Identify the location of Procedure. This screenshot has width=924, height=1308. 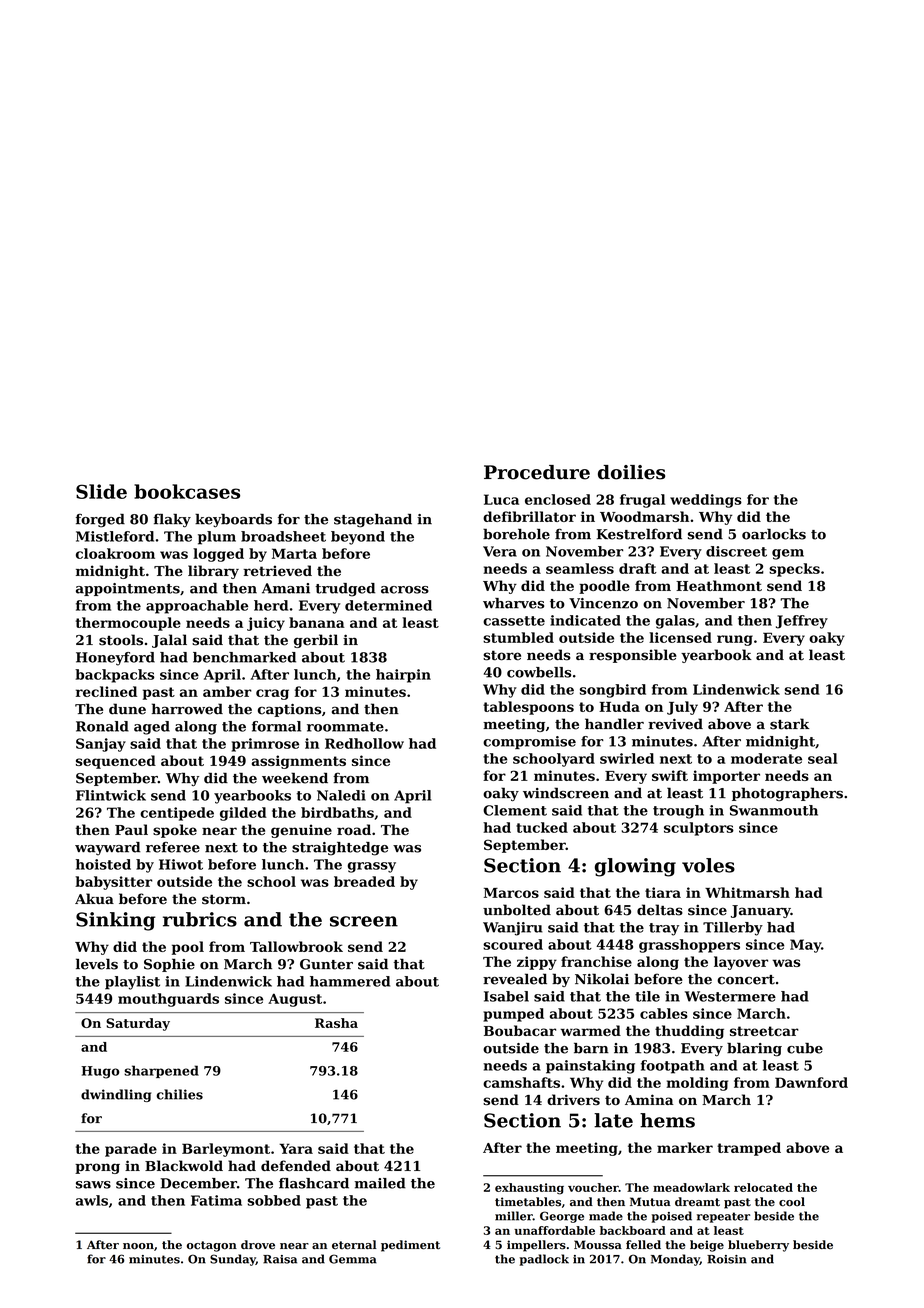
(537, 472).
